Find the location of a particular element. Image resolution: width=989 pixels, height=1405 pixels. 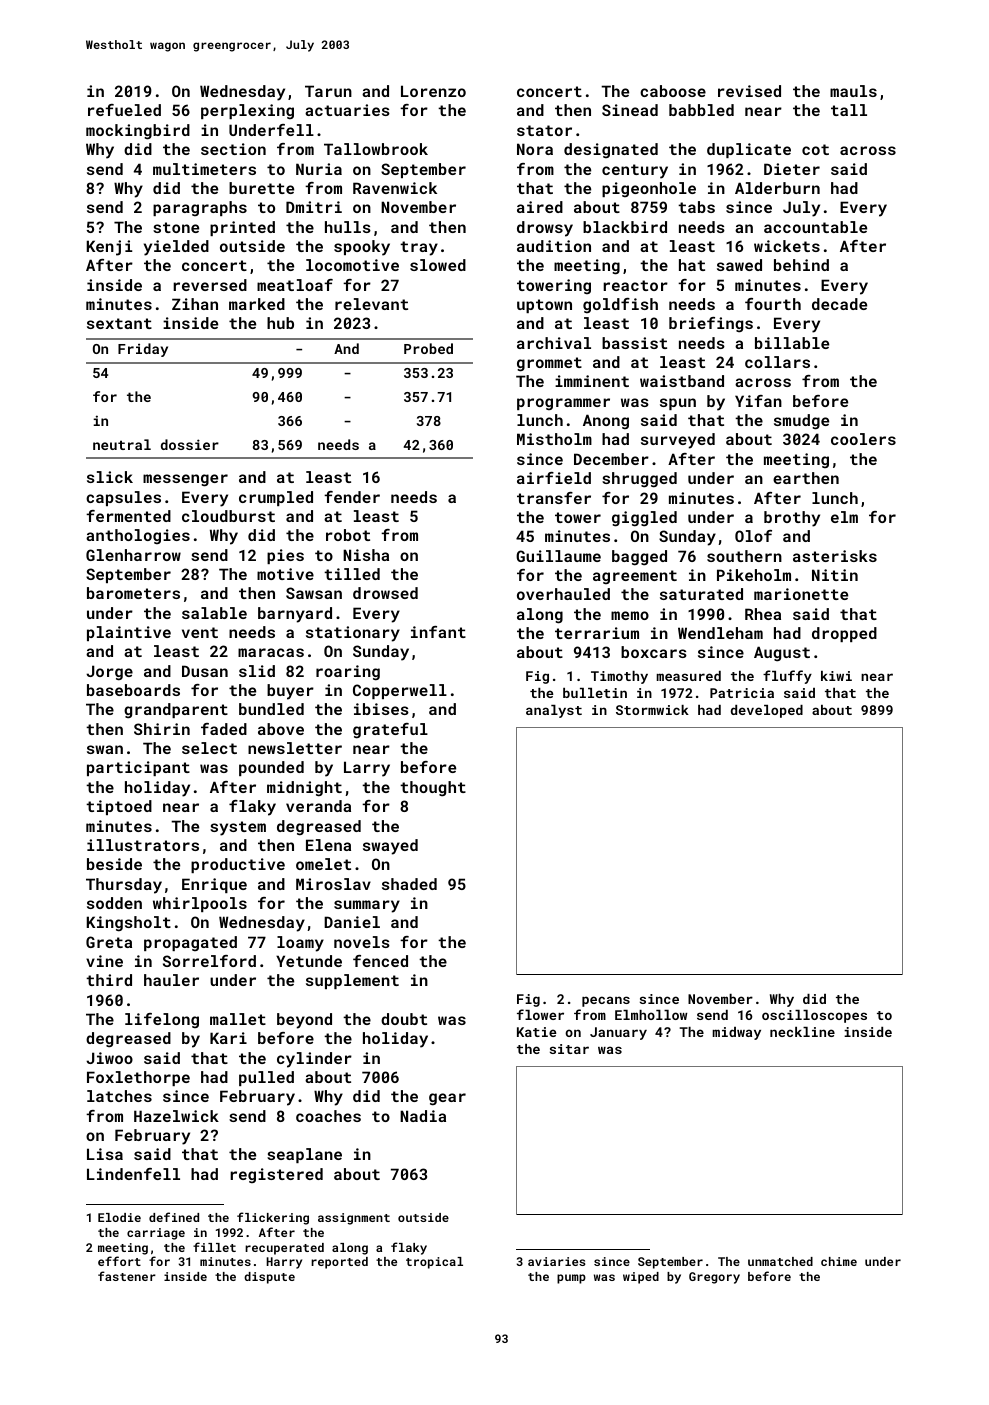

section is located at coordinates (233, 149).
